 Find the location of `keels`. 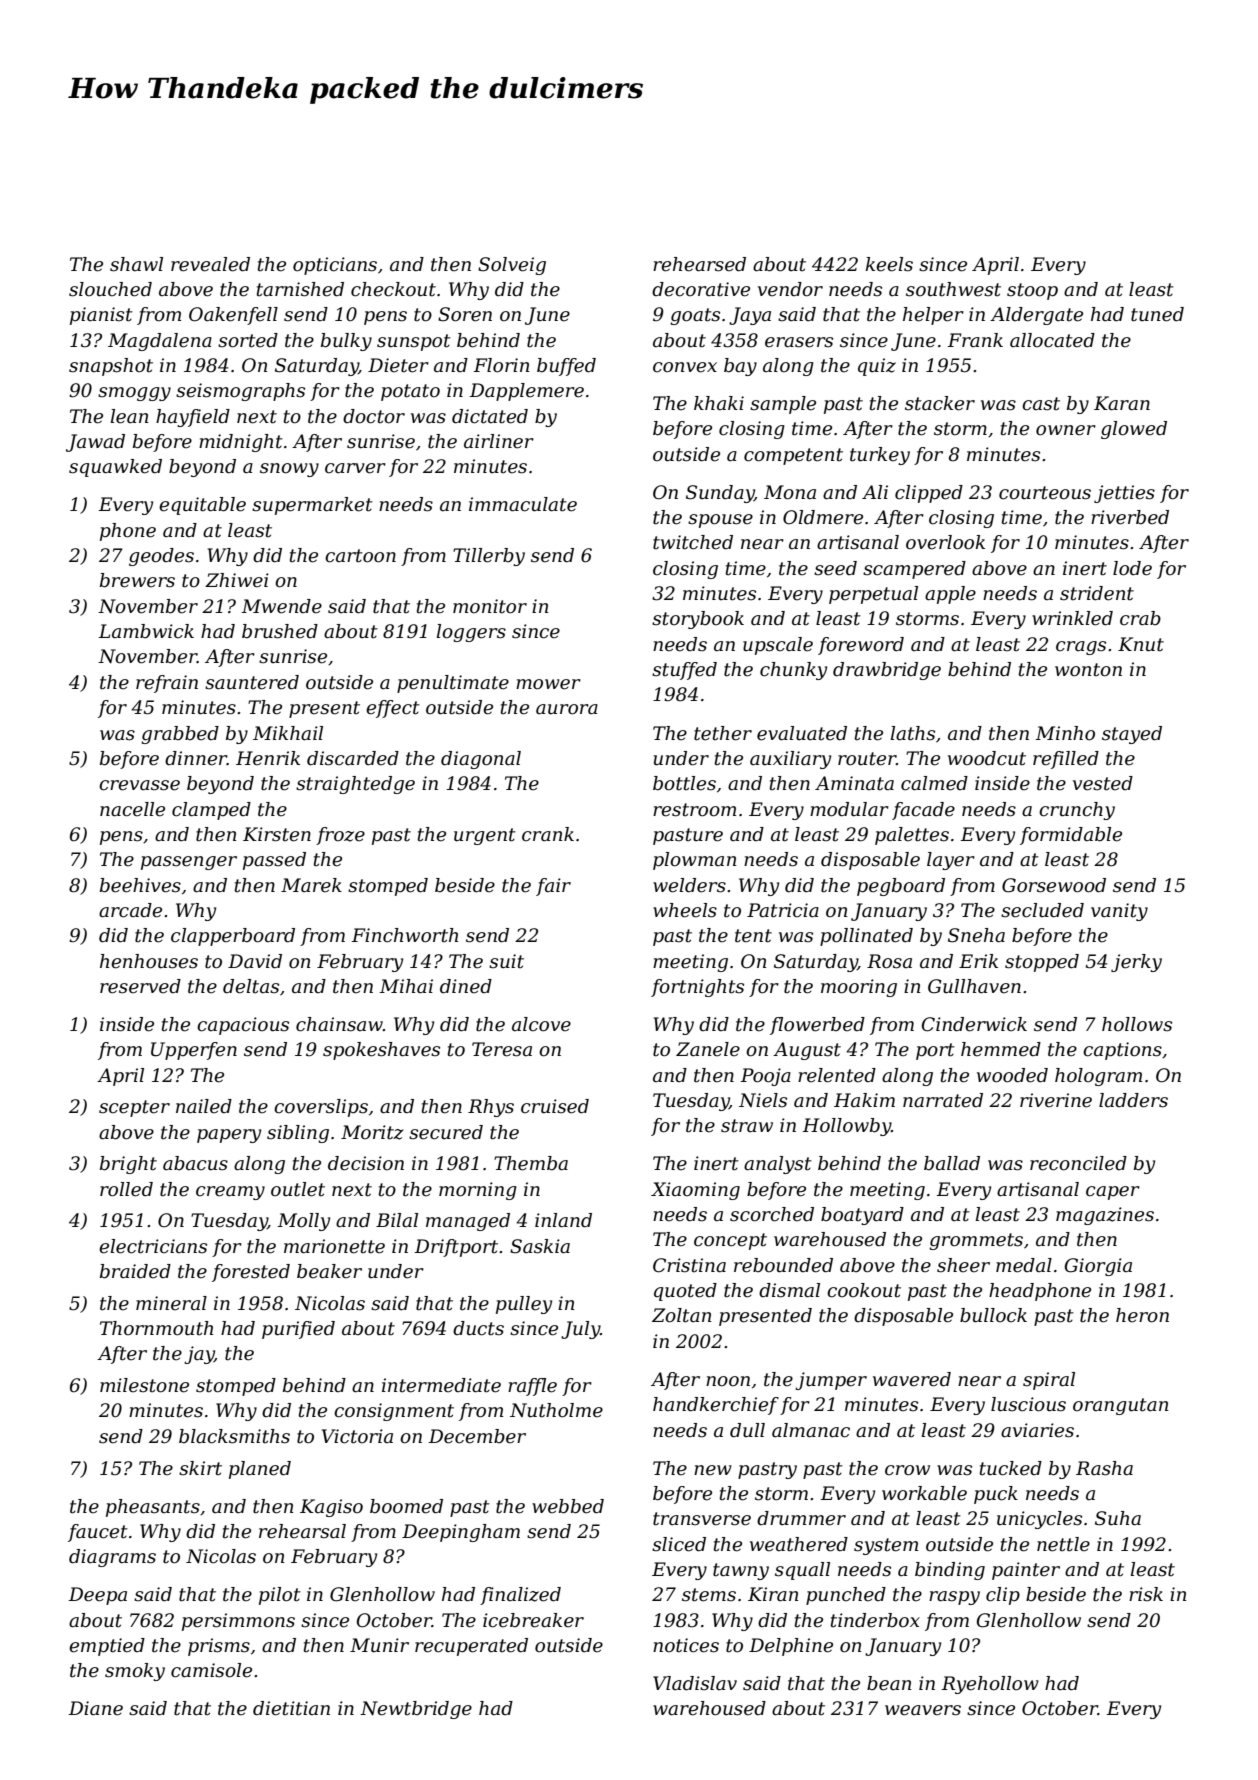

keels is located at coordinates (889, 264).
